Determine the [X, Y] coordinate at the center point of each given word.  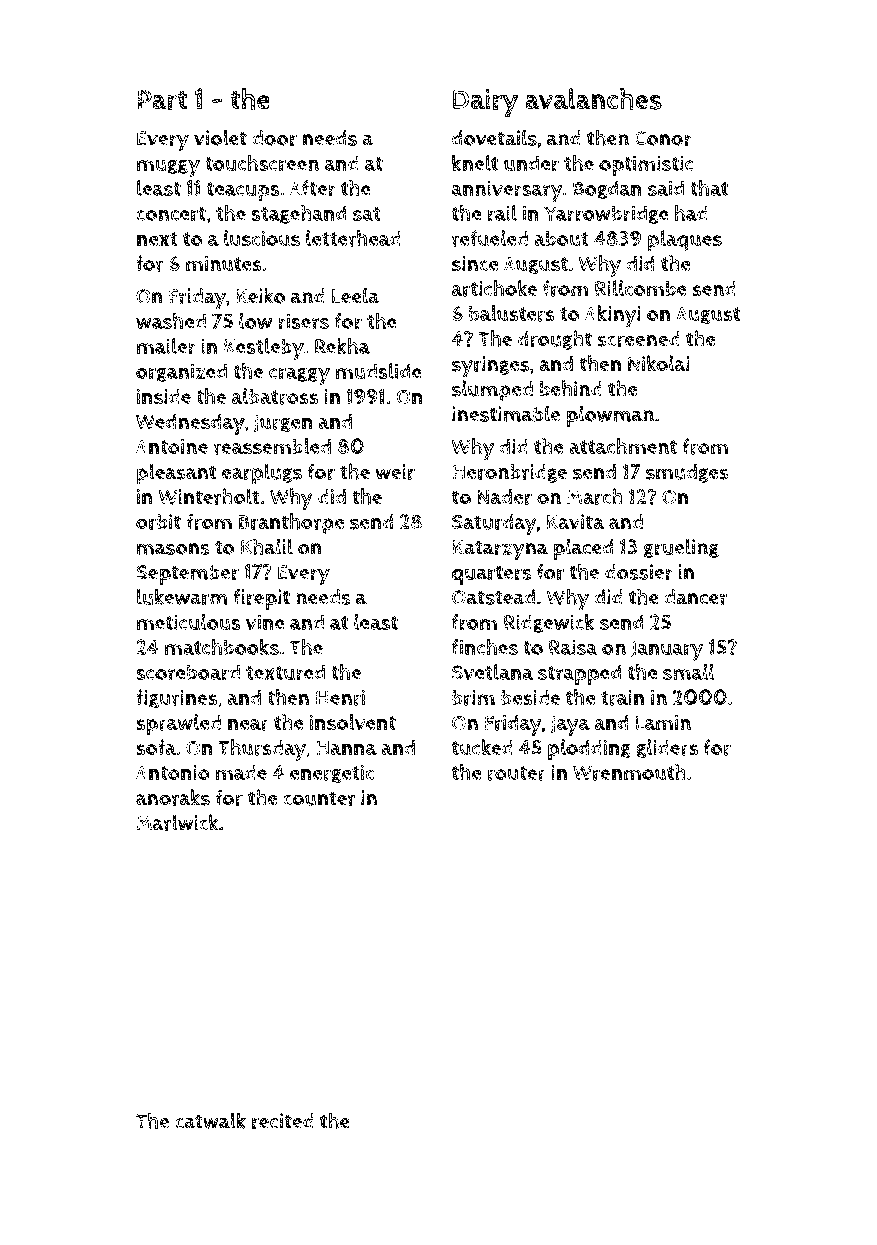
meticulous [189, 622]
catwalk [210, 1120]
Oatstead [493, 597]
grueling [681, 548]
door [274, 138]
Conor [663, 138]
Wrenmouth [629, 772]
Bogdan [607, 189]
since [475, 264]
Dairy [485, 103]
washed [171, 321]
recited [283, 1121]
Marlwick [177, 822]
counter [319, 798]
